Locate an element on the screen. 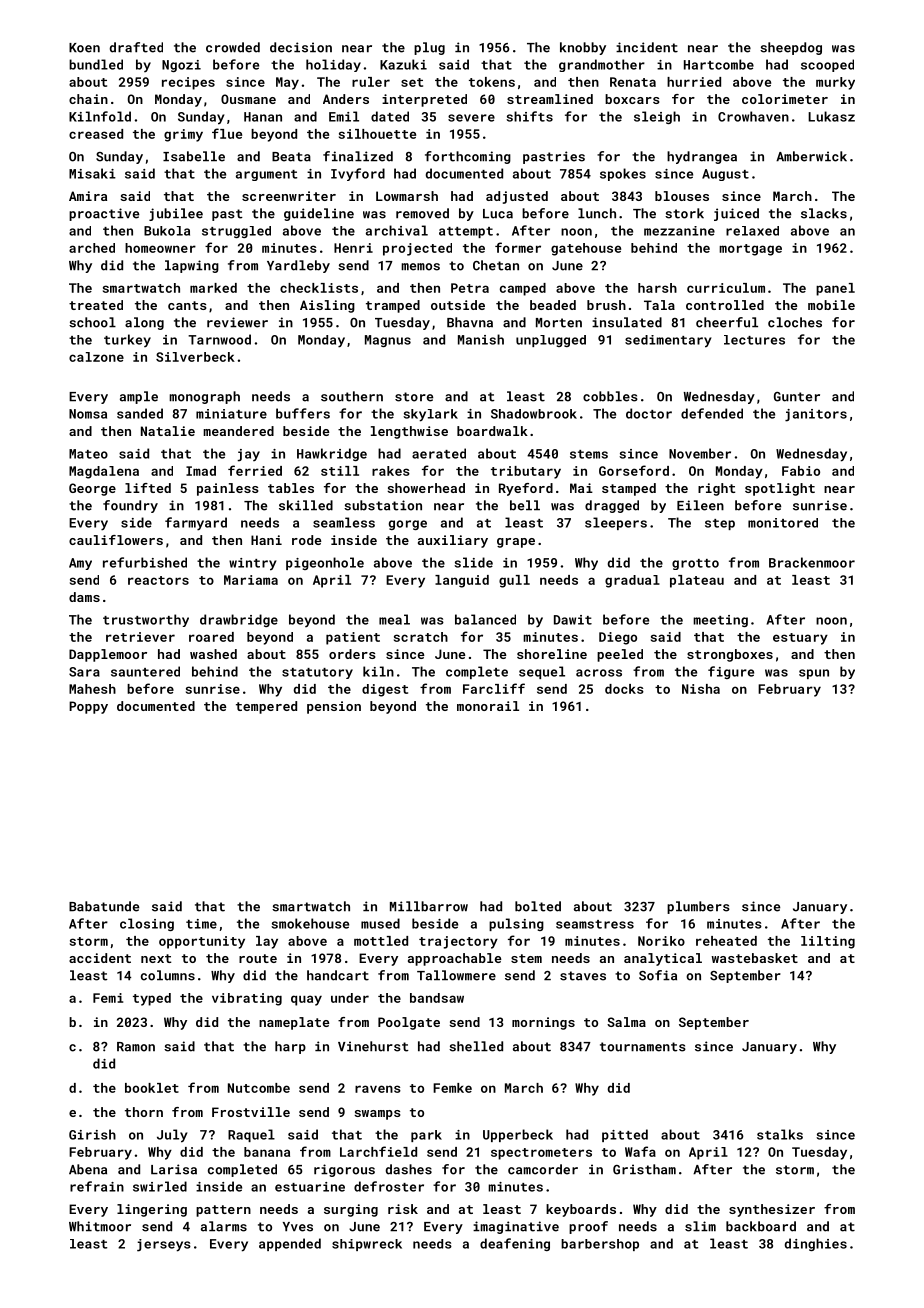 The height and width of the screenshot is (1308, 924). sheepdog is located at coordinates (791, 48).
